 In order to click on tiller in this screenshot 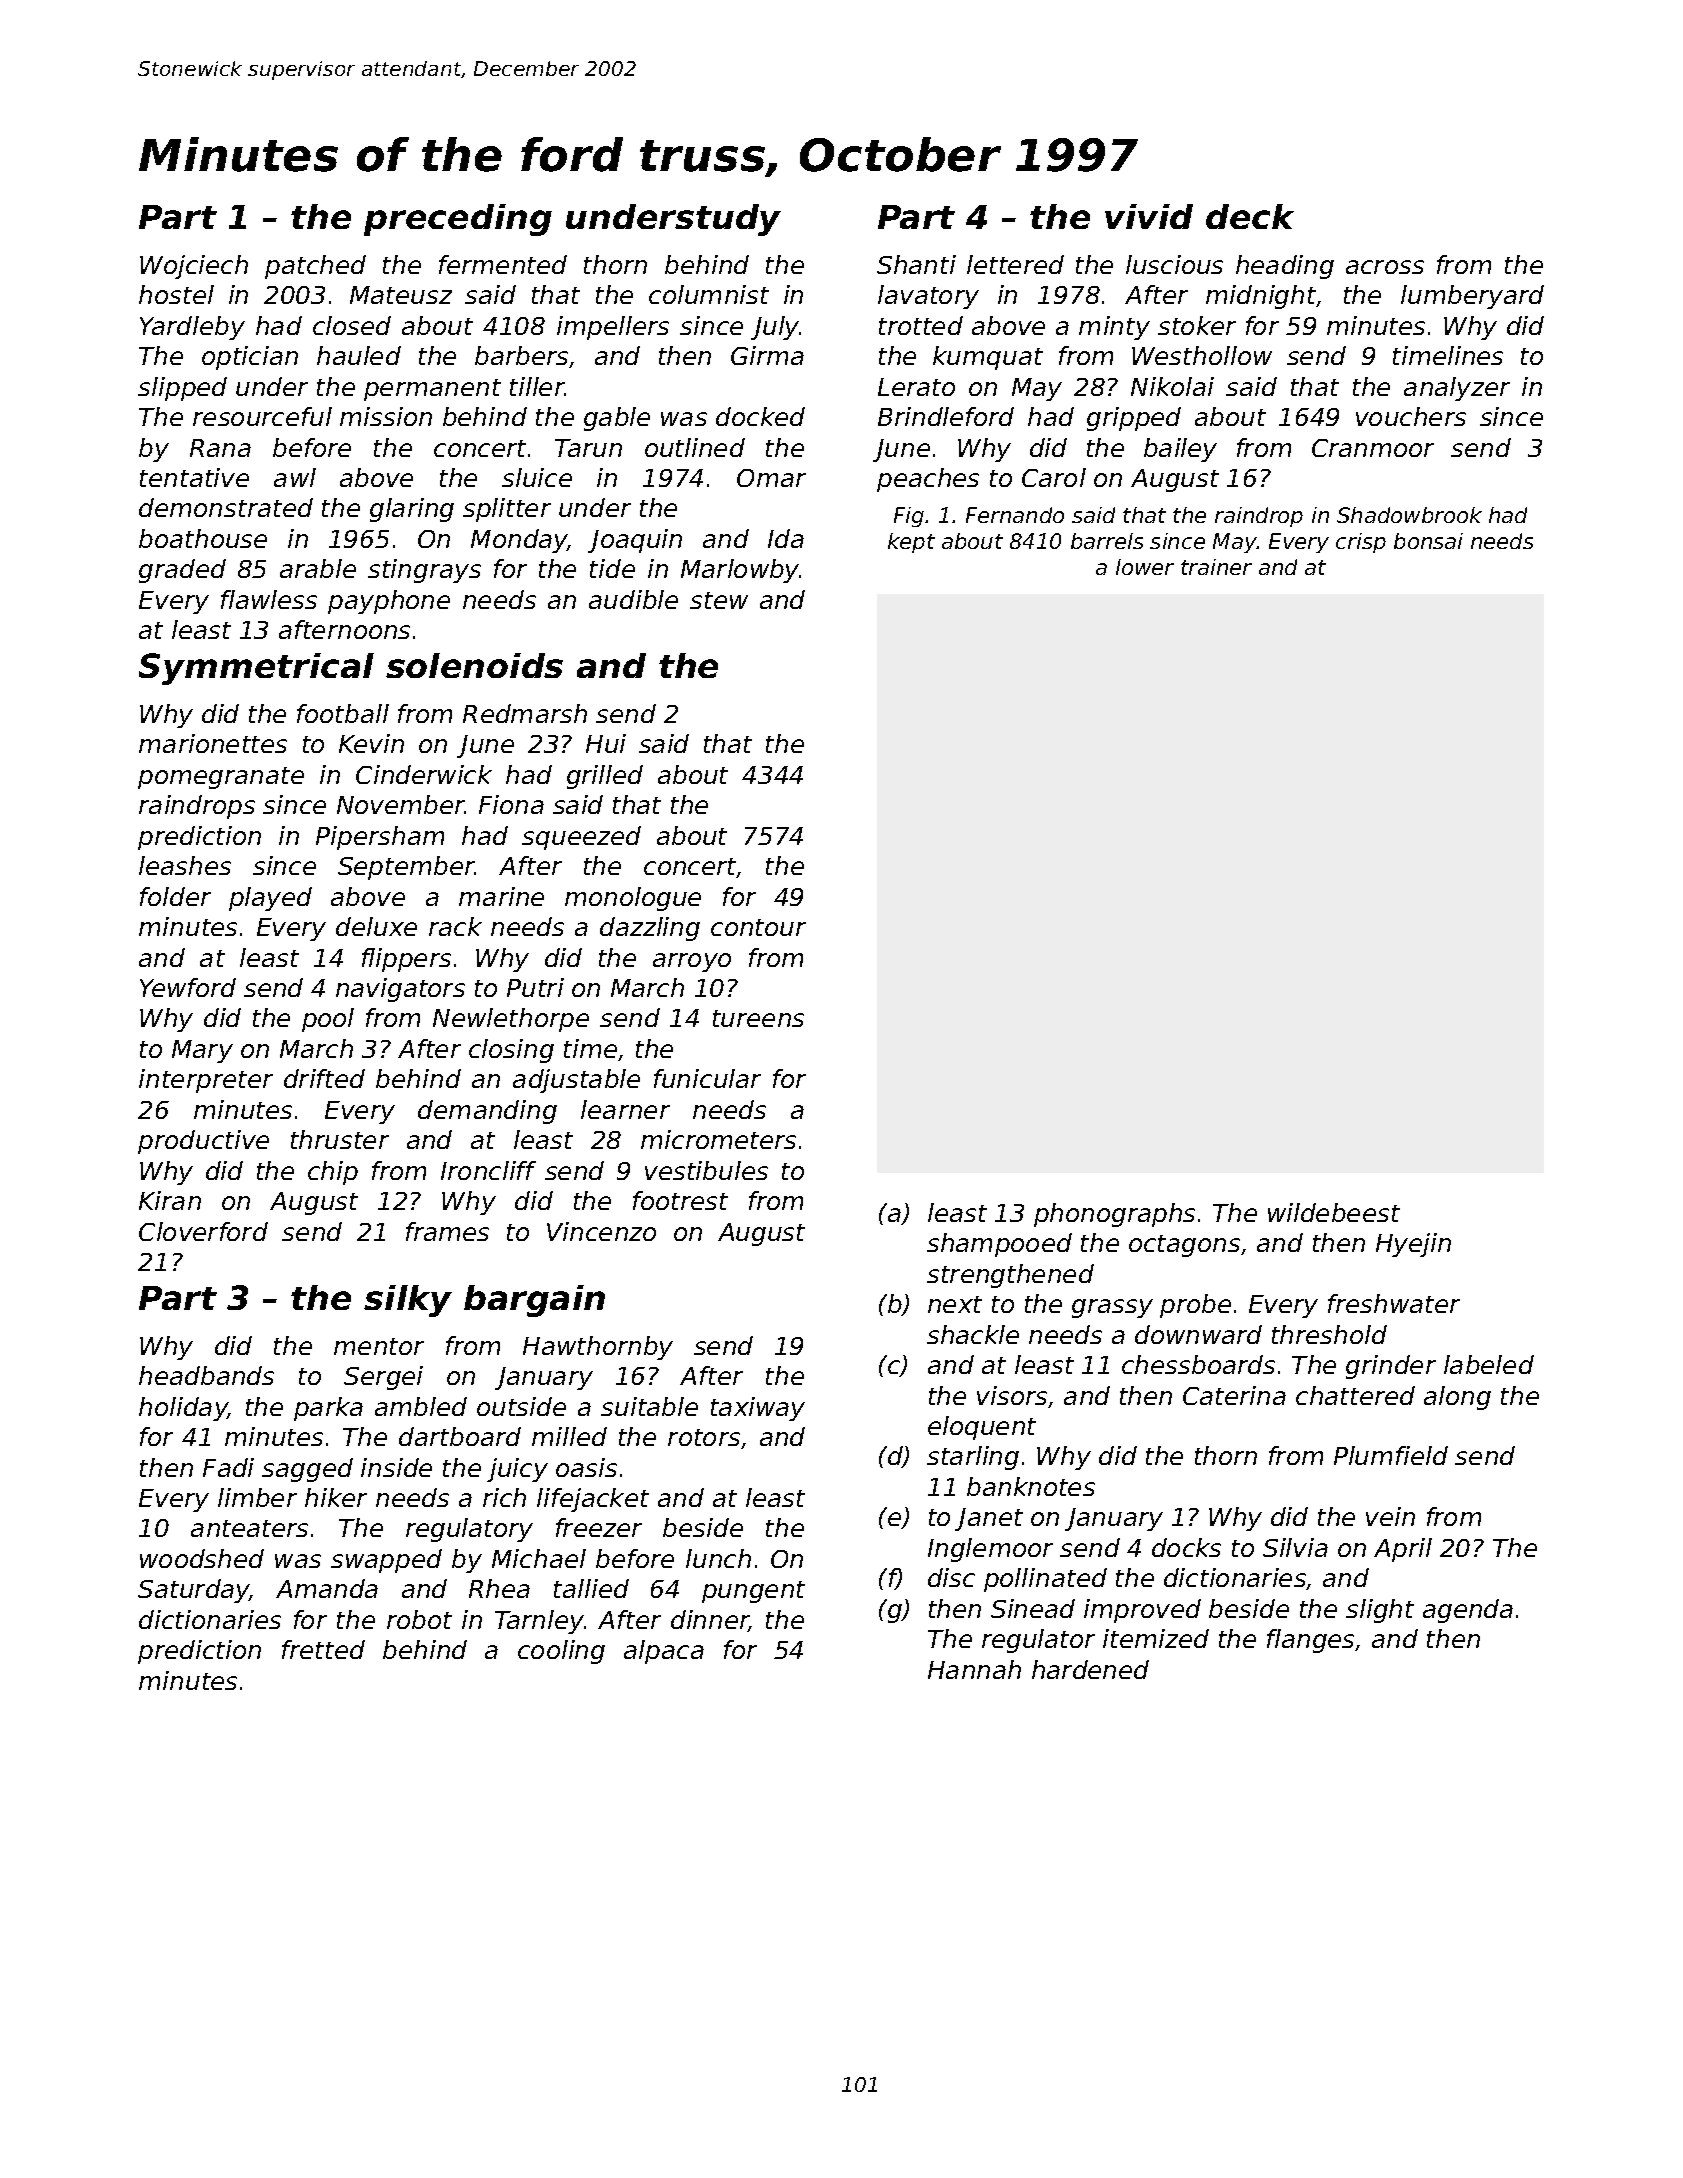, I will do `click(537, 386)`.
